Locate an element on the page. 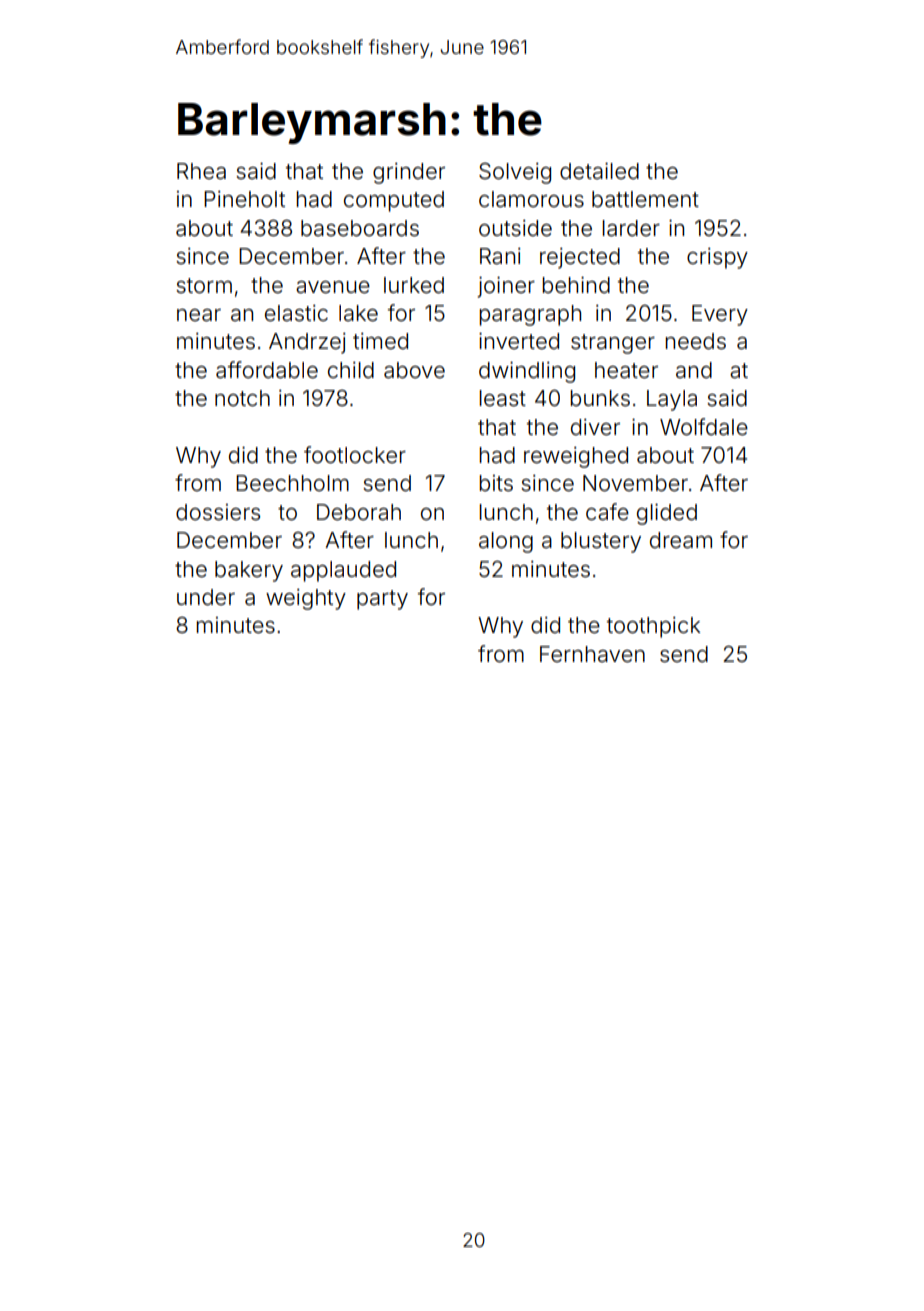 The width and height of the document is (924, 1311). footlocker is located at coordinates (355, 455).
